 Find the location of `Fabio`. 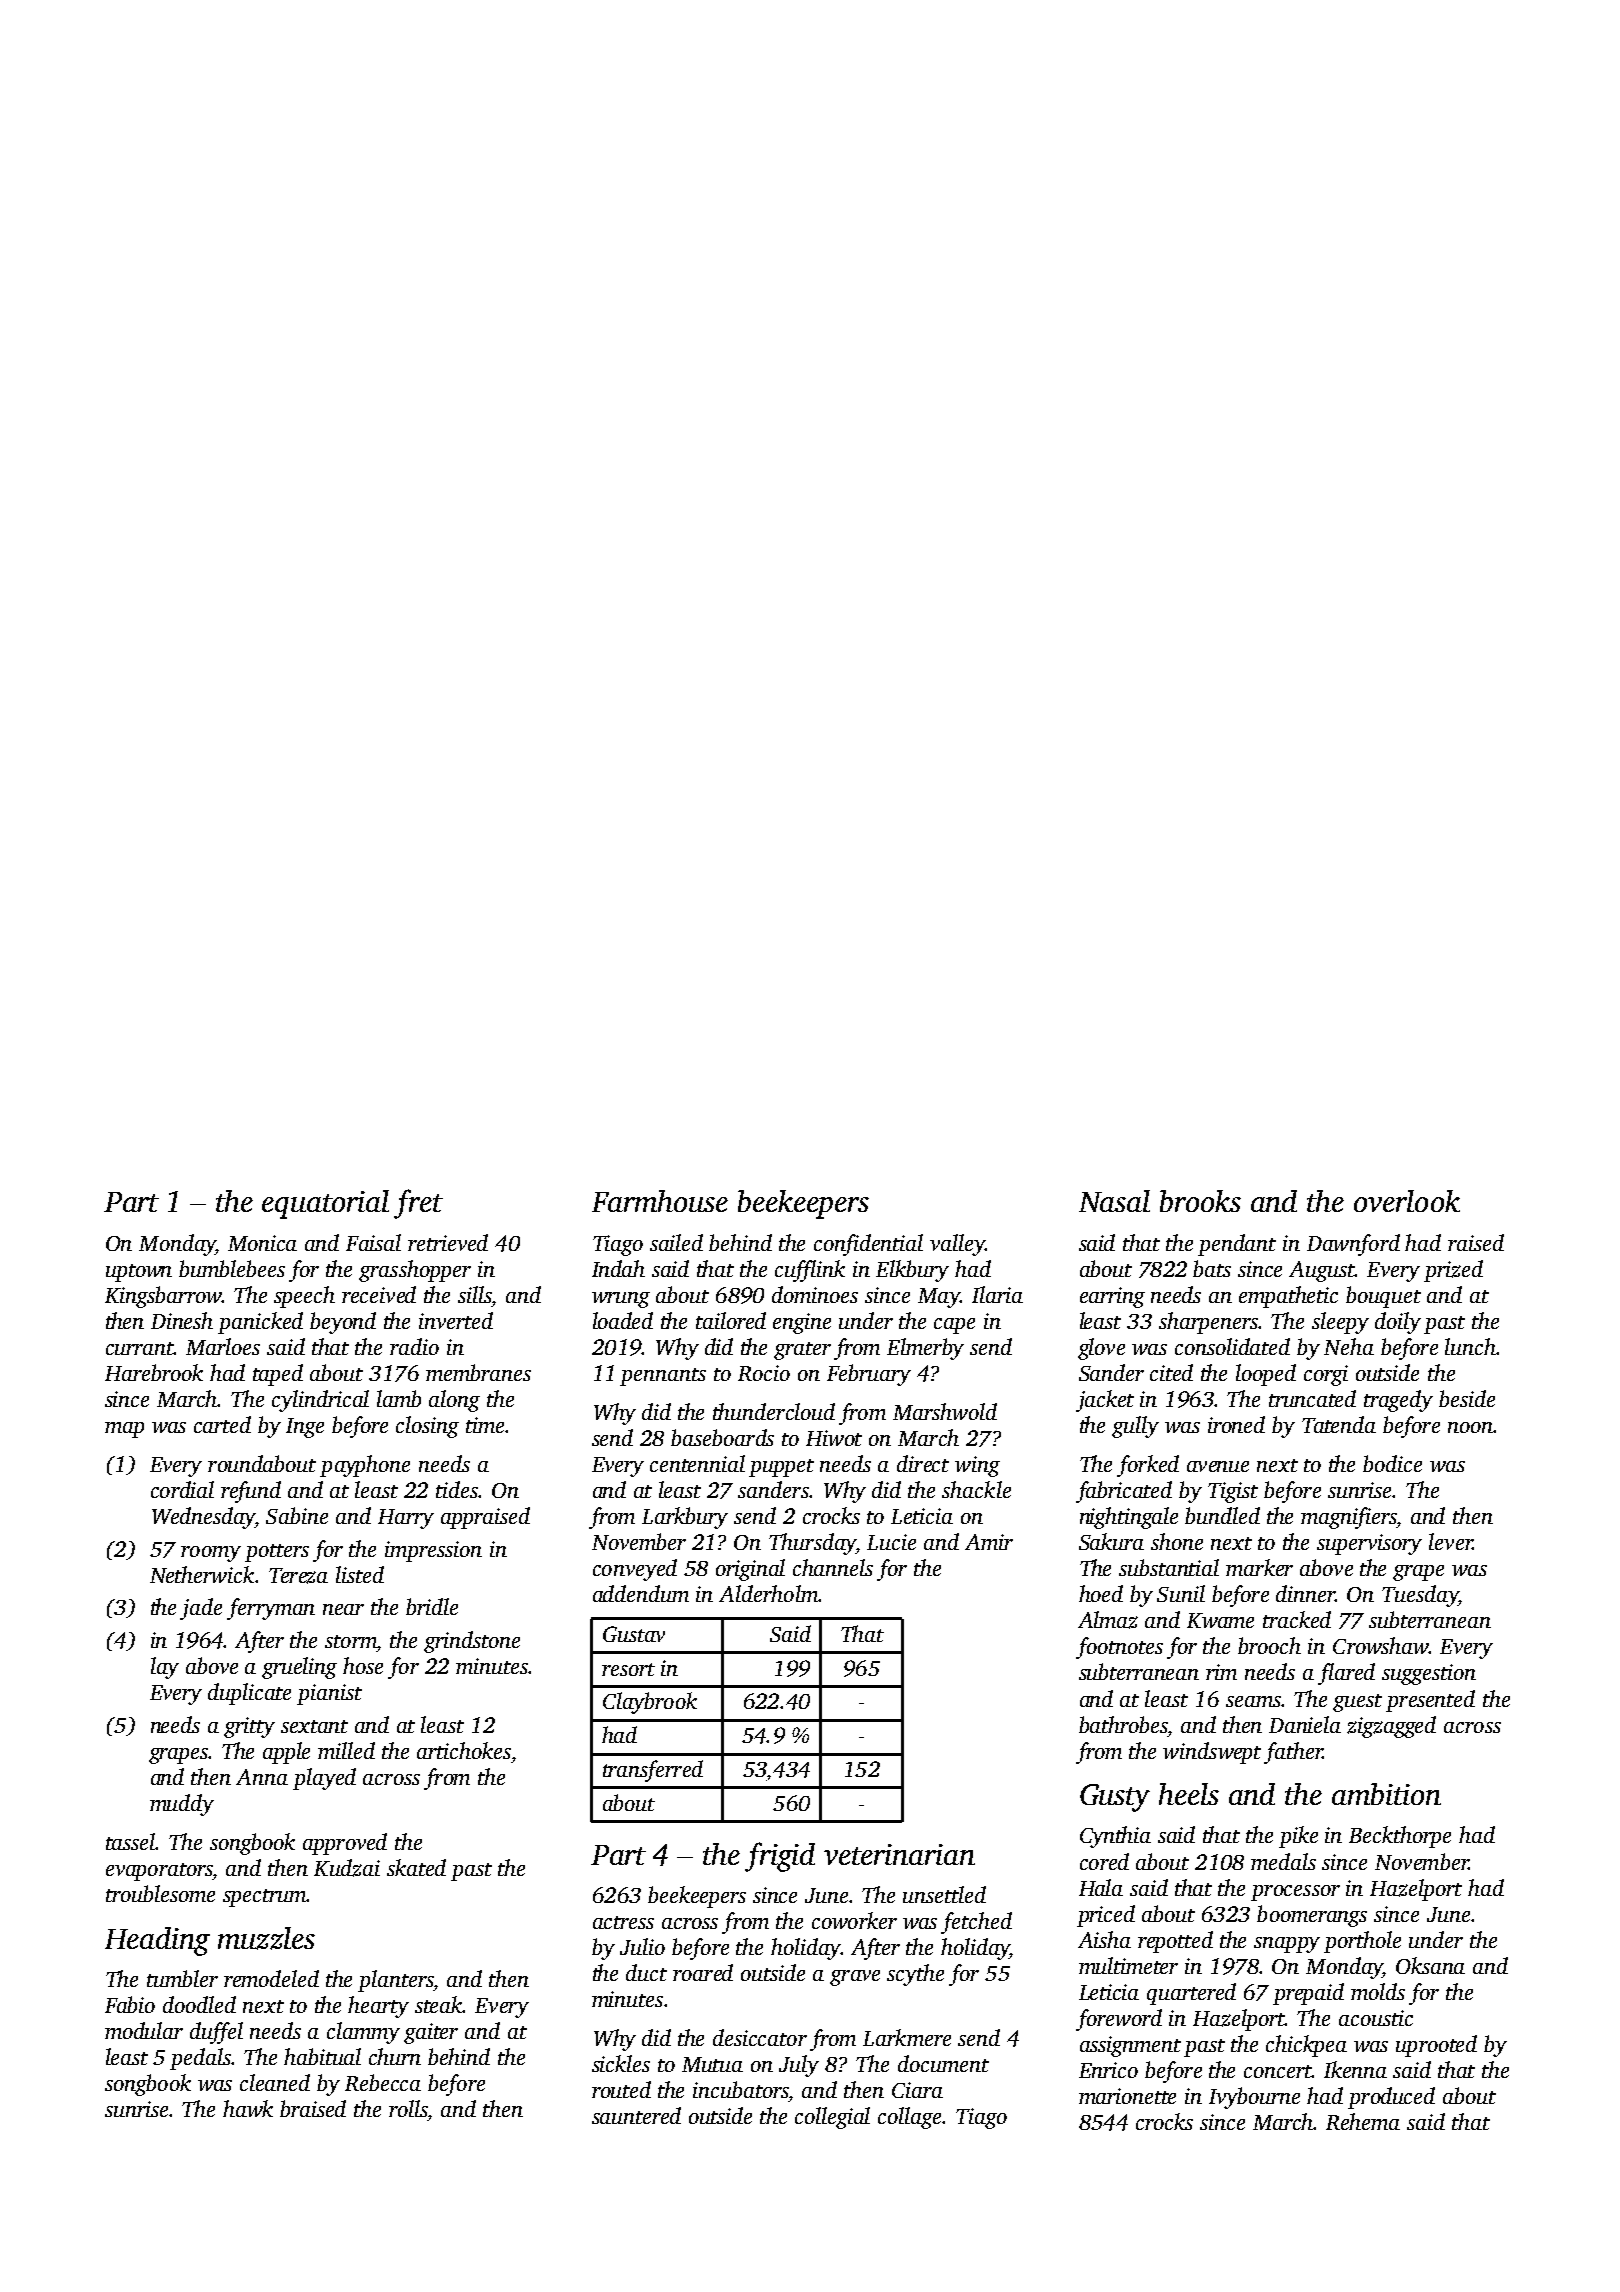

Fabio is located at coordinates (130, 2004).
